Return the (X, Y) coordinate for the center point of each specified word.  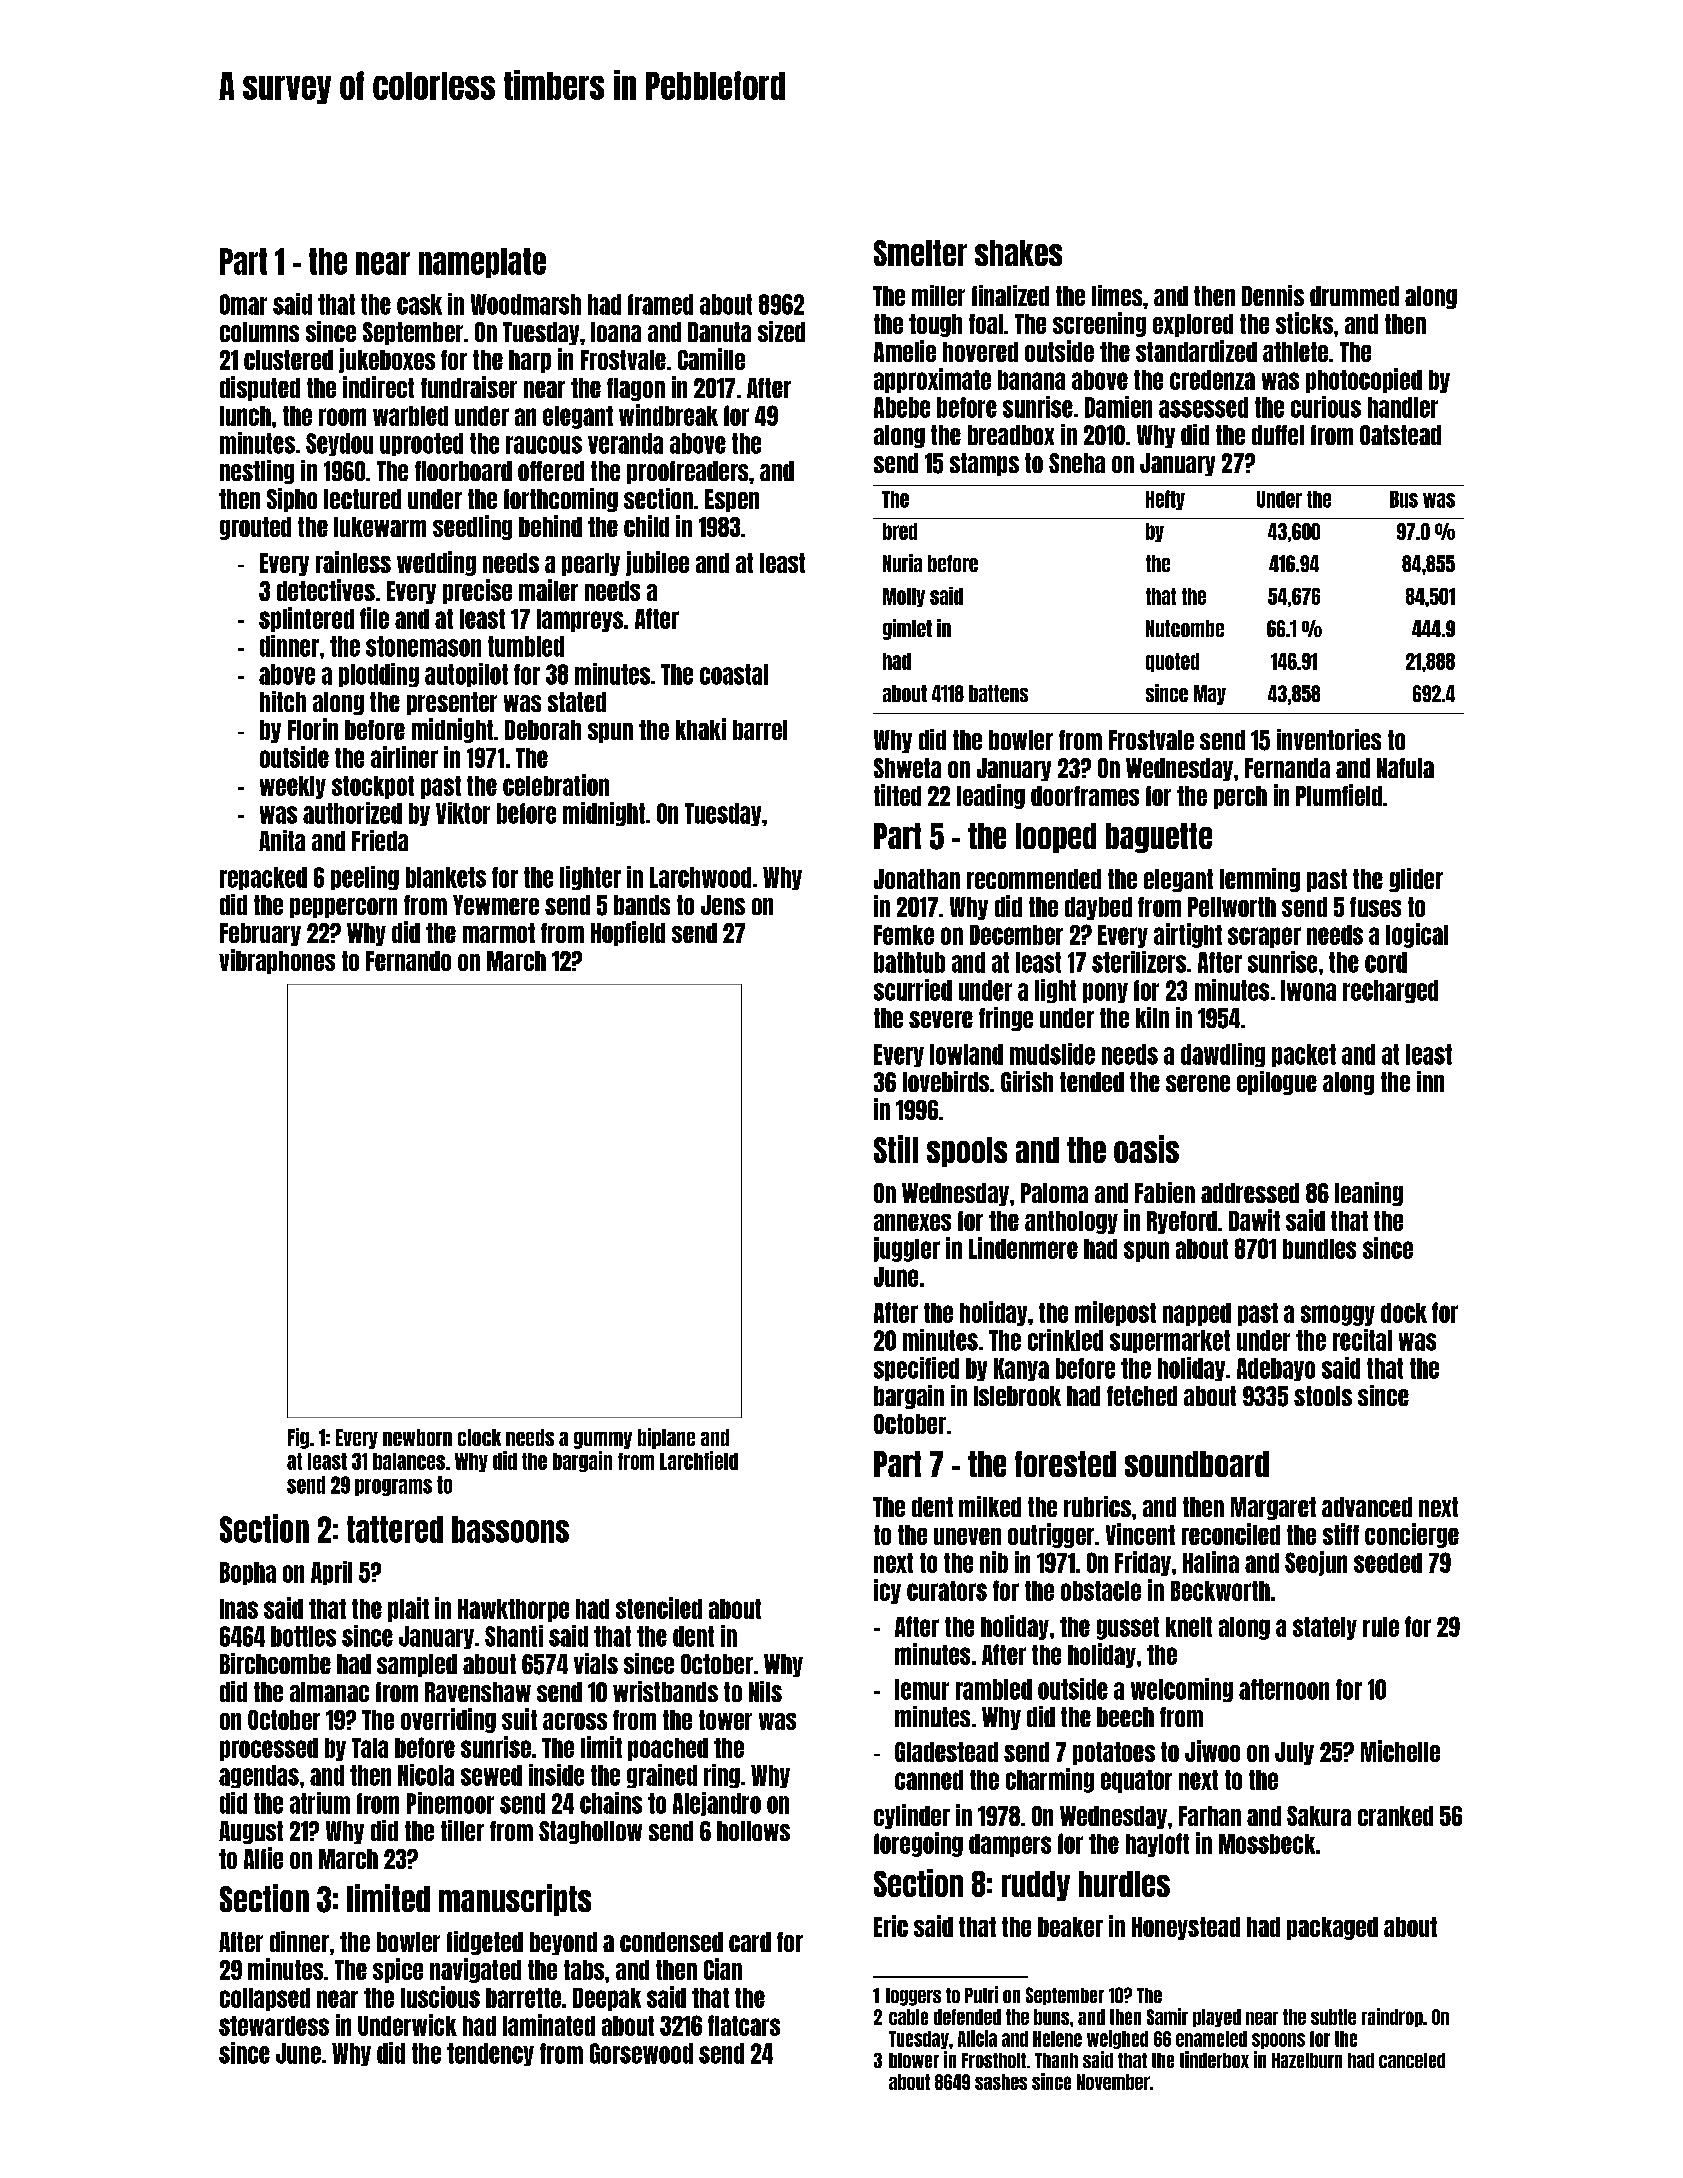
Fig (298, 1438)
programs (393, 1487)
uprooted (421, 444)
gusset (1128, 1628)
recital (1362, 1340)
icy (887, 1591)
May (1210, 695)
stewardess (274, 2026)
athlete (1295, 352)
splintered (306, 619)
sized (781, 331)
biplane (666, 1438)
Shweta (907, 768)
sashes (1001, 2082)
